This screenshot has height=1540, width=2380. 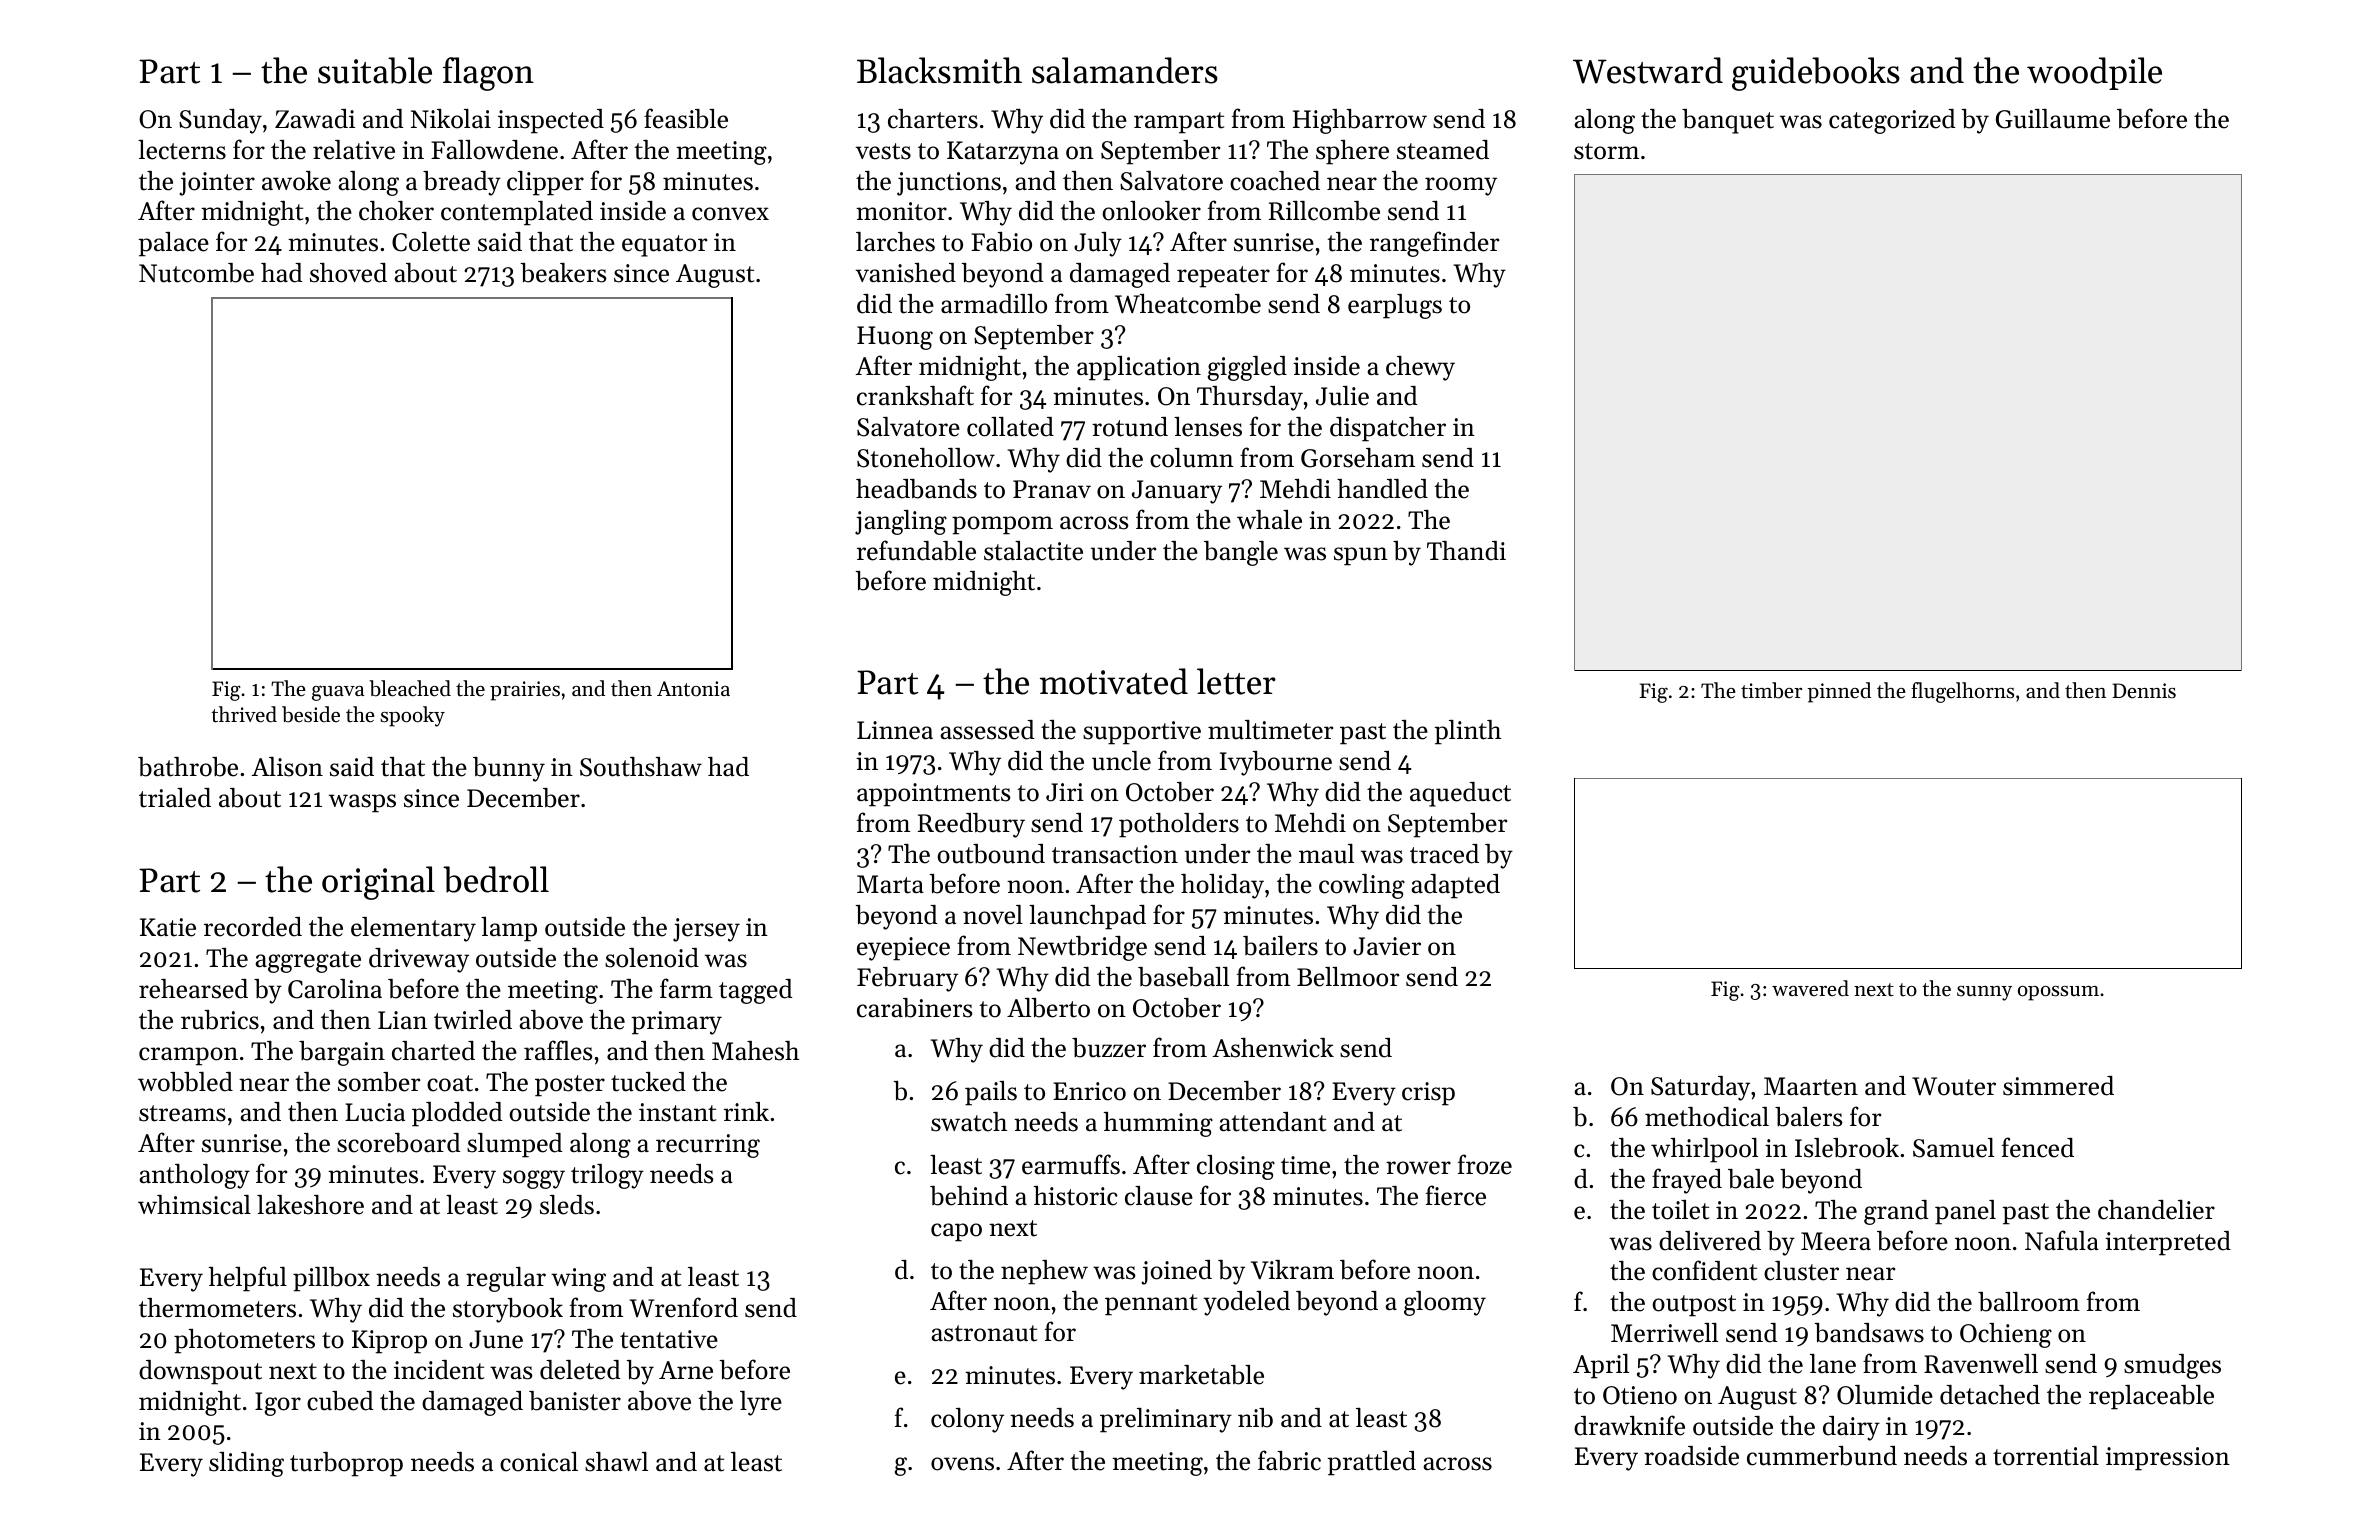 I want to click on jangling, so click(x=901, y=522).
